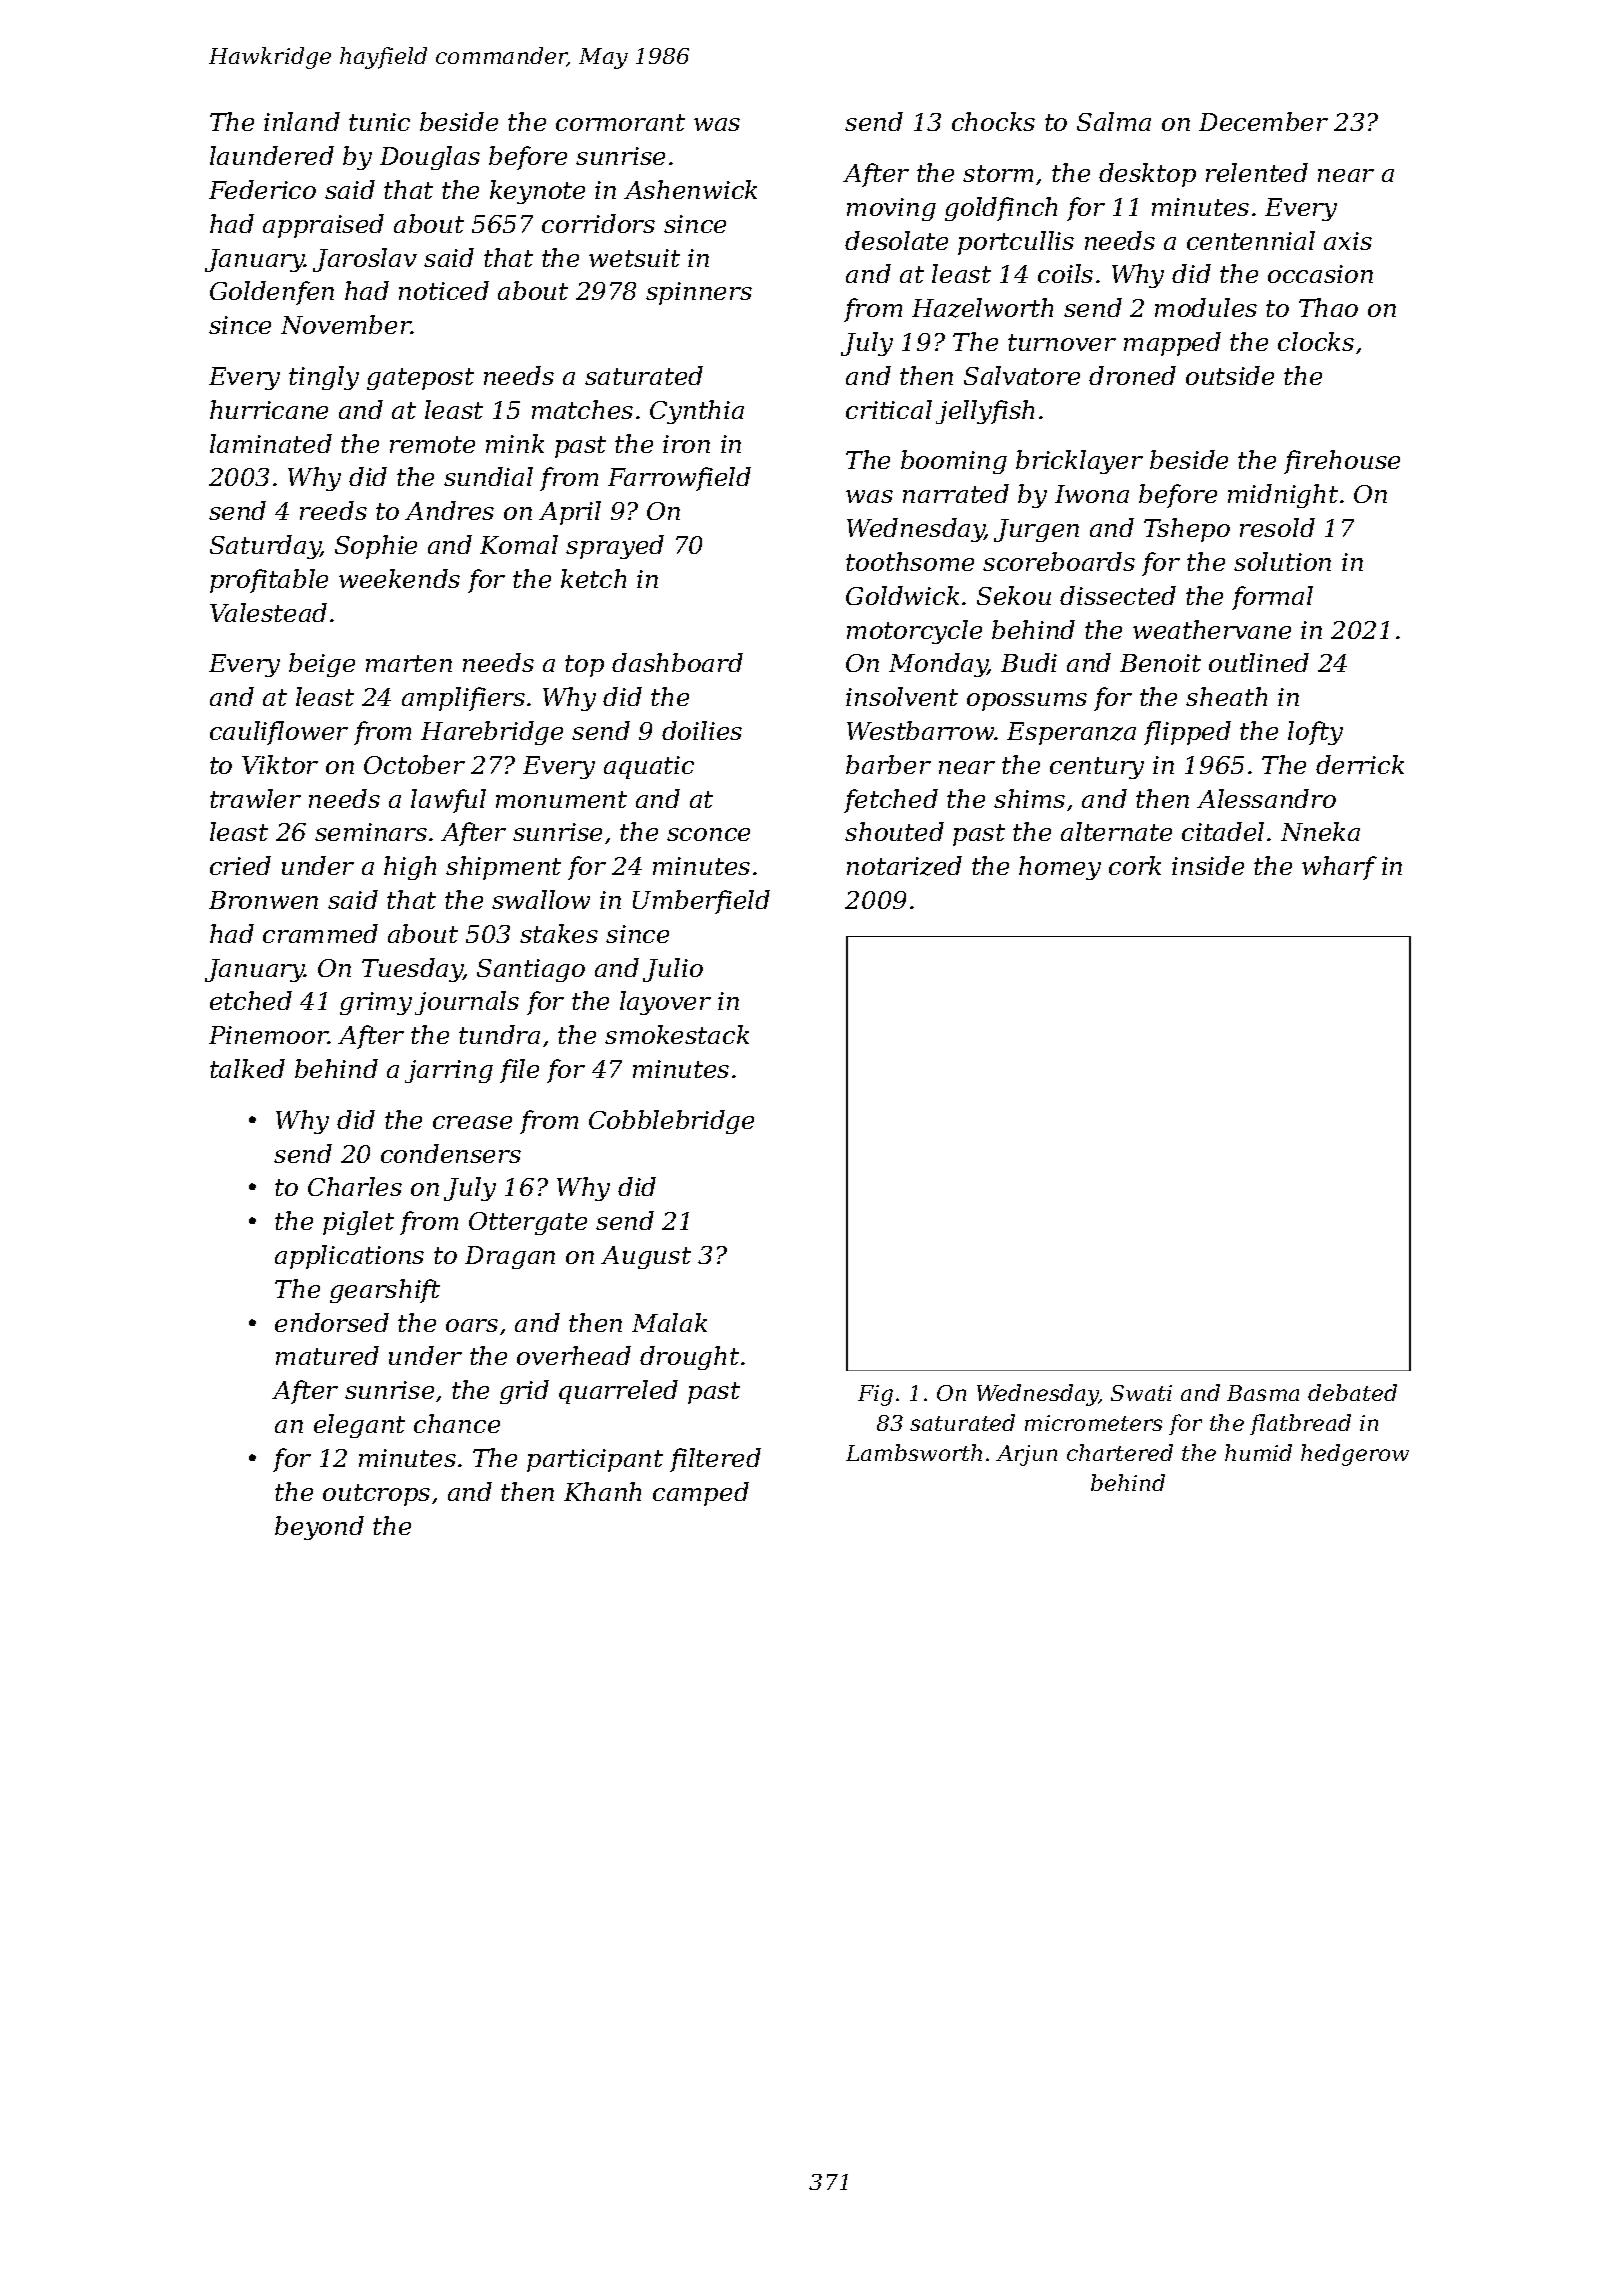  I want to click on inland, so click(302, 121).
